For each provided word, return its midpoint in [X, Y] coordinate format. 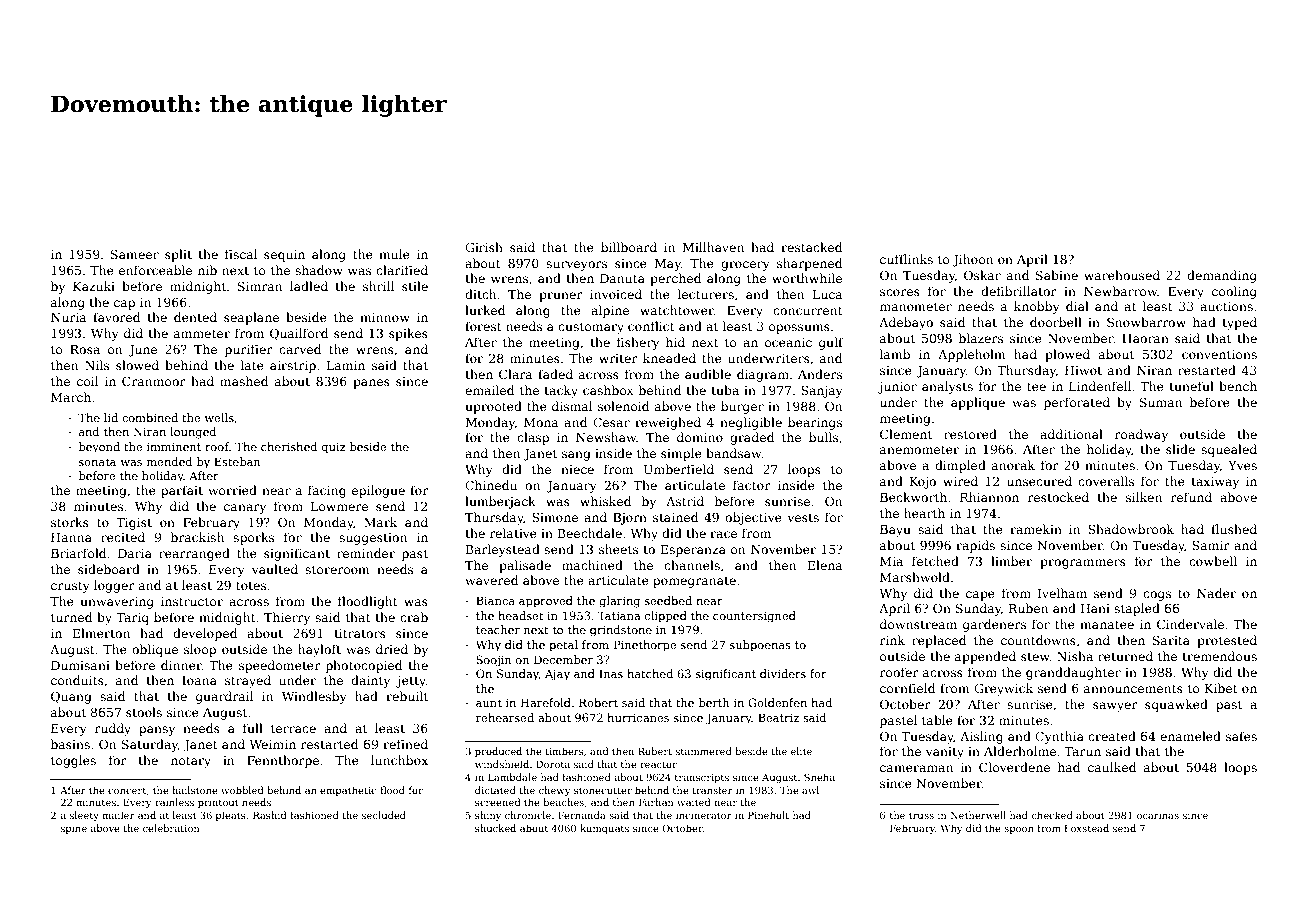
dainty [370, 681]
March [71, 397]
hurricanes [638, 717]
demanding [1222, 276]
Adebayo [906, 323]
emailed [489, 390]
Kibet [1221, 688]
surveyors [576, 266]
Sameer [135, 254]
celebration [171, 828]
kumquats [604, 829]
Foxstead [1087, 828]
